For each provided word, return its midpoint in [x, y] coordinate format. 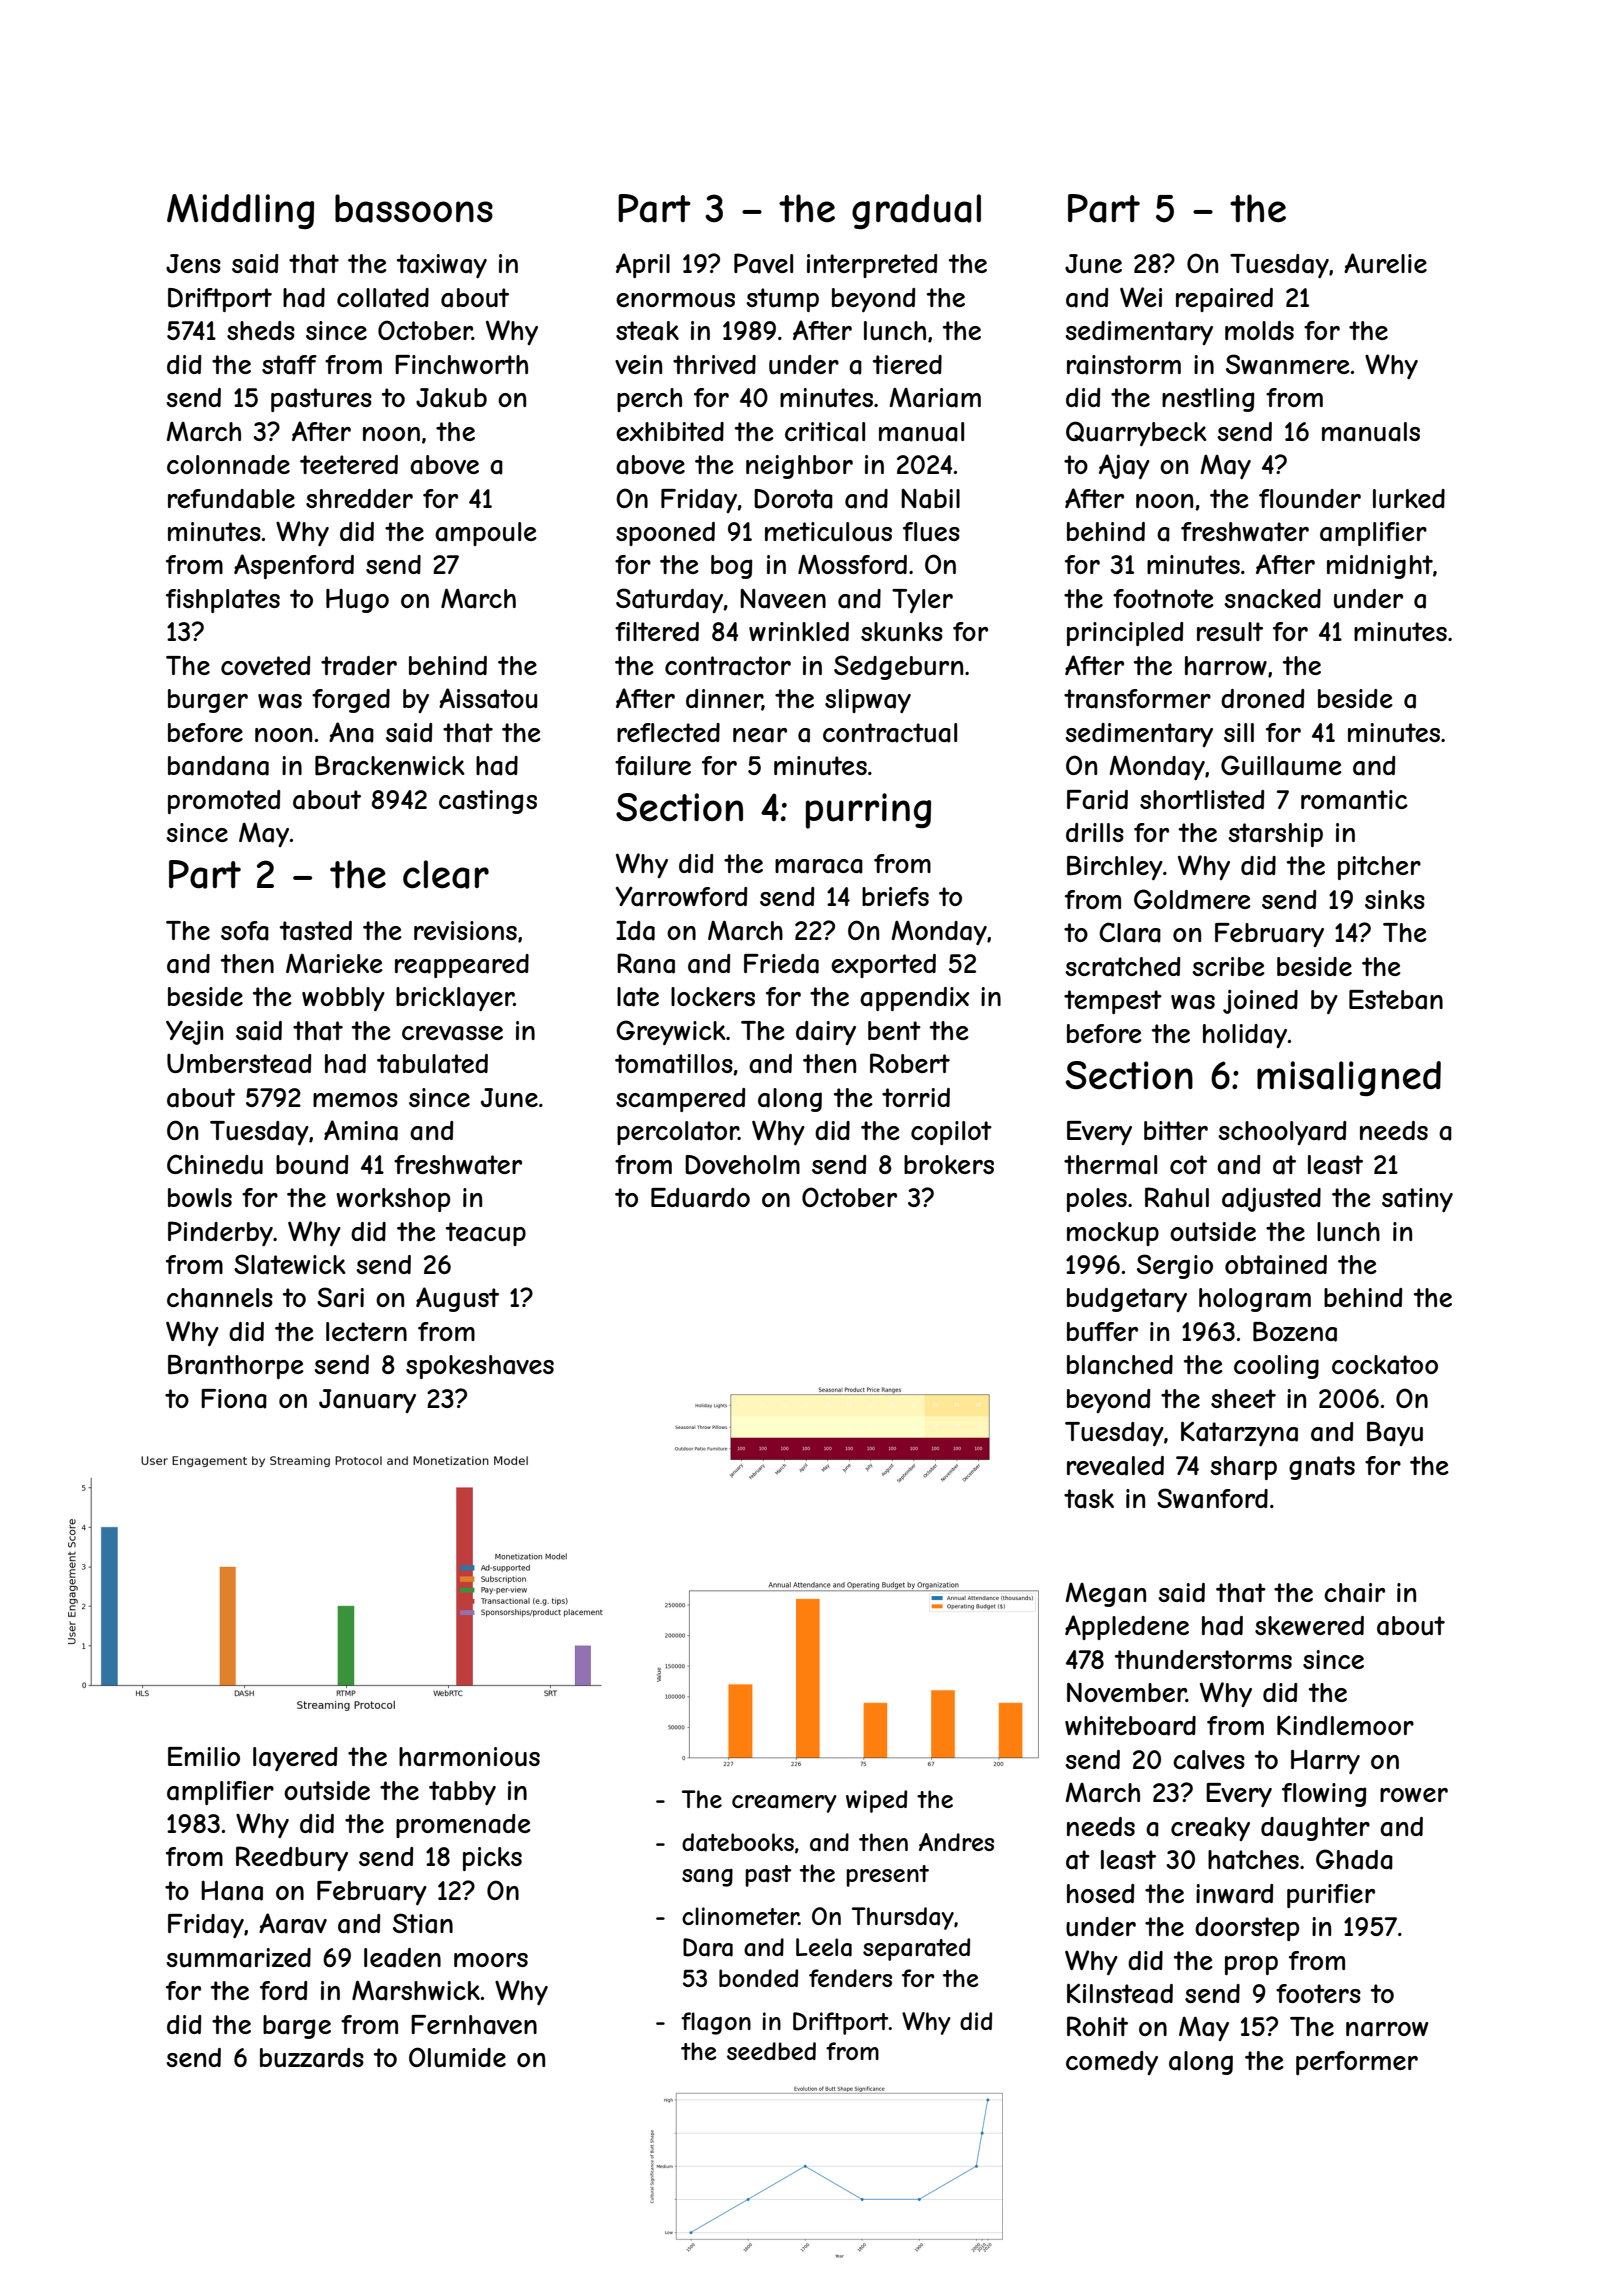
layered [295, 1759]
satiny [1417, 1200]
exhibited [670, 431]
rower [1414, 1795]
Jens [193, 263]
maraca [819, 866]
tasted [316, 931]
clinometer [740, 1916]
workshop [393, 1200]
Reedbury [292, 1858]
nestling [1208, 400]
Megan [1105, 1595]
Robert [910, 1063]
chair [1354, 1593]
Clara [1130, 932]
